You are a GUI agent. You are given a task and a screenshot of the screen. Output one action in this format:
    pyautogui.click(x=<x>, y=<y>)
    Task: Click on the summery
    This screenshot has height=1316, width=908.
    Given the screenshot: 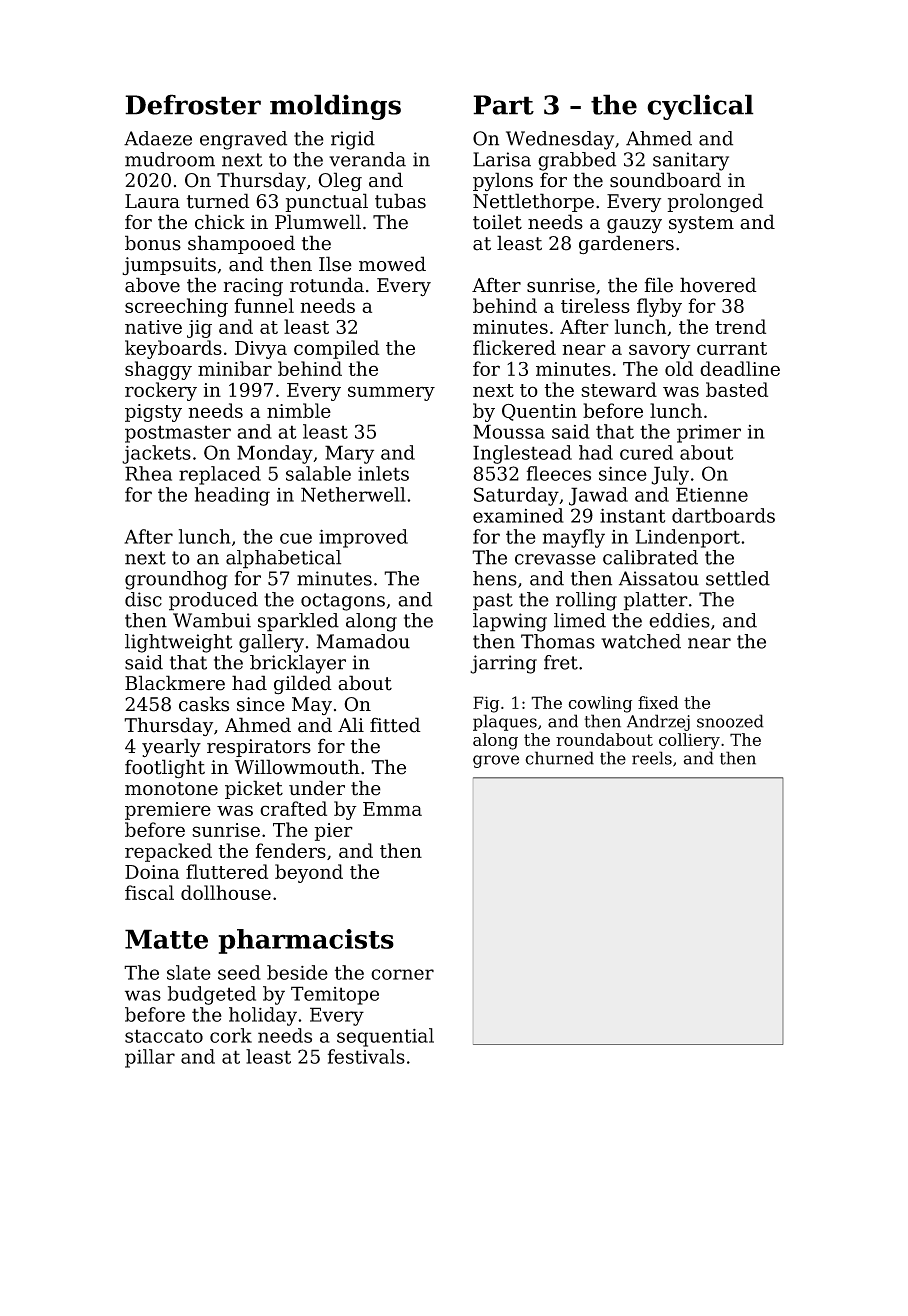 What is the action you would take?
    pyautogui.click(x=391, y=393)
